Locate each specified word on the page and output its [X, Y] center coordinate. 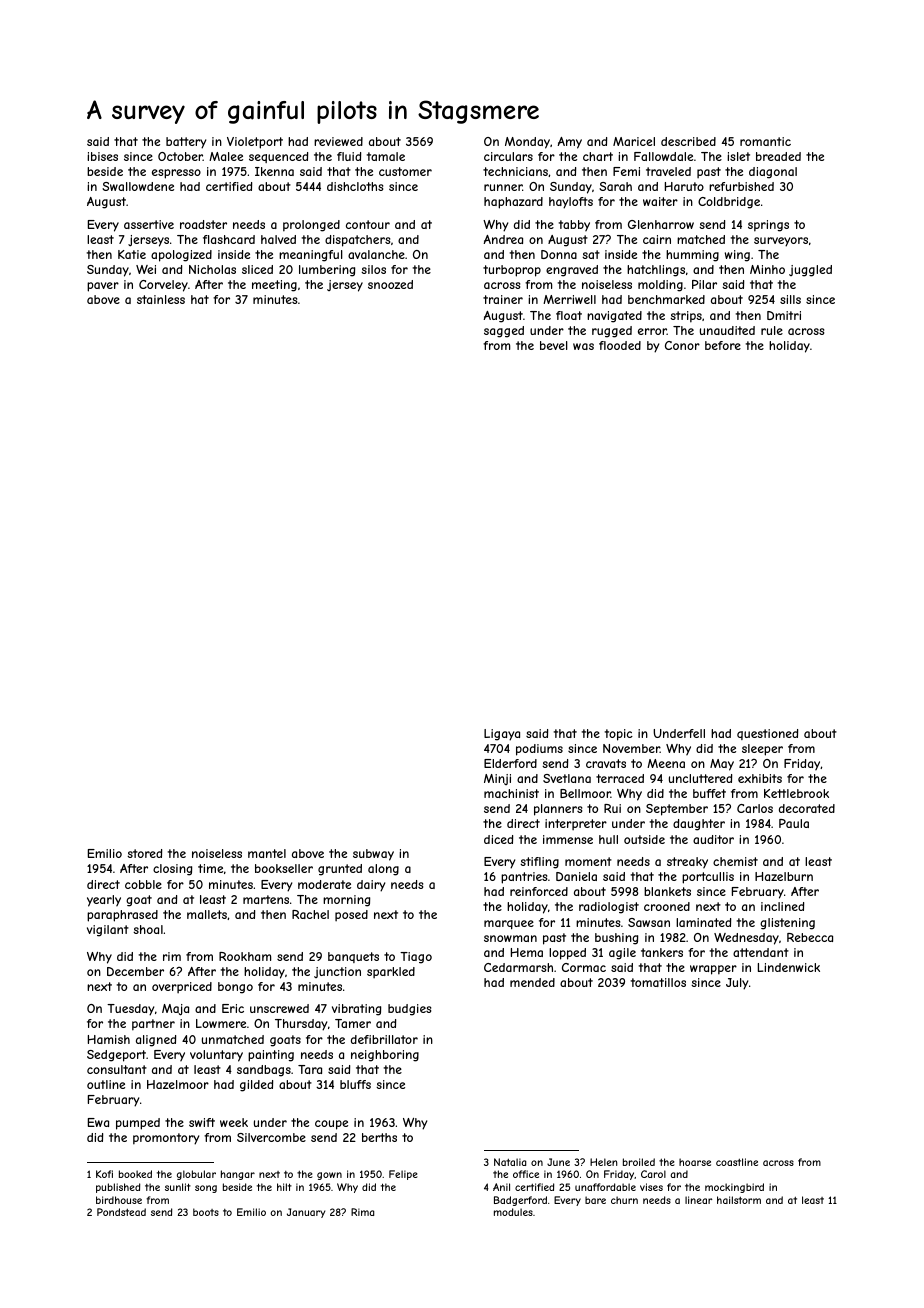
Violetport [255, 143]
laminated [703, 922]
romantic [765, 141]
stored [144, 853]
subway [373, 855]
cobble [143, 884]
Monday [527, 143]
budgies [409, 1010]
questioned [767, 734]
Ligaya [502, 735]
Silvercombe [271, 1137]
